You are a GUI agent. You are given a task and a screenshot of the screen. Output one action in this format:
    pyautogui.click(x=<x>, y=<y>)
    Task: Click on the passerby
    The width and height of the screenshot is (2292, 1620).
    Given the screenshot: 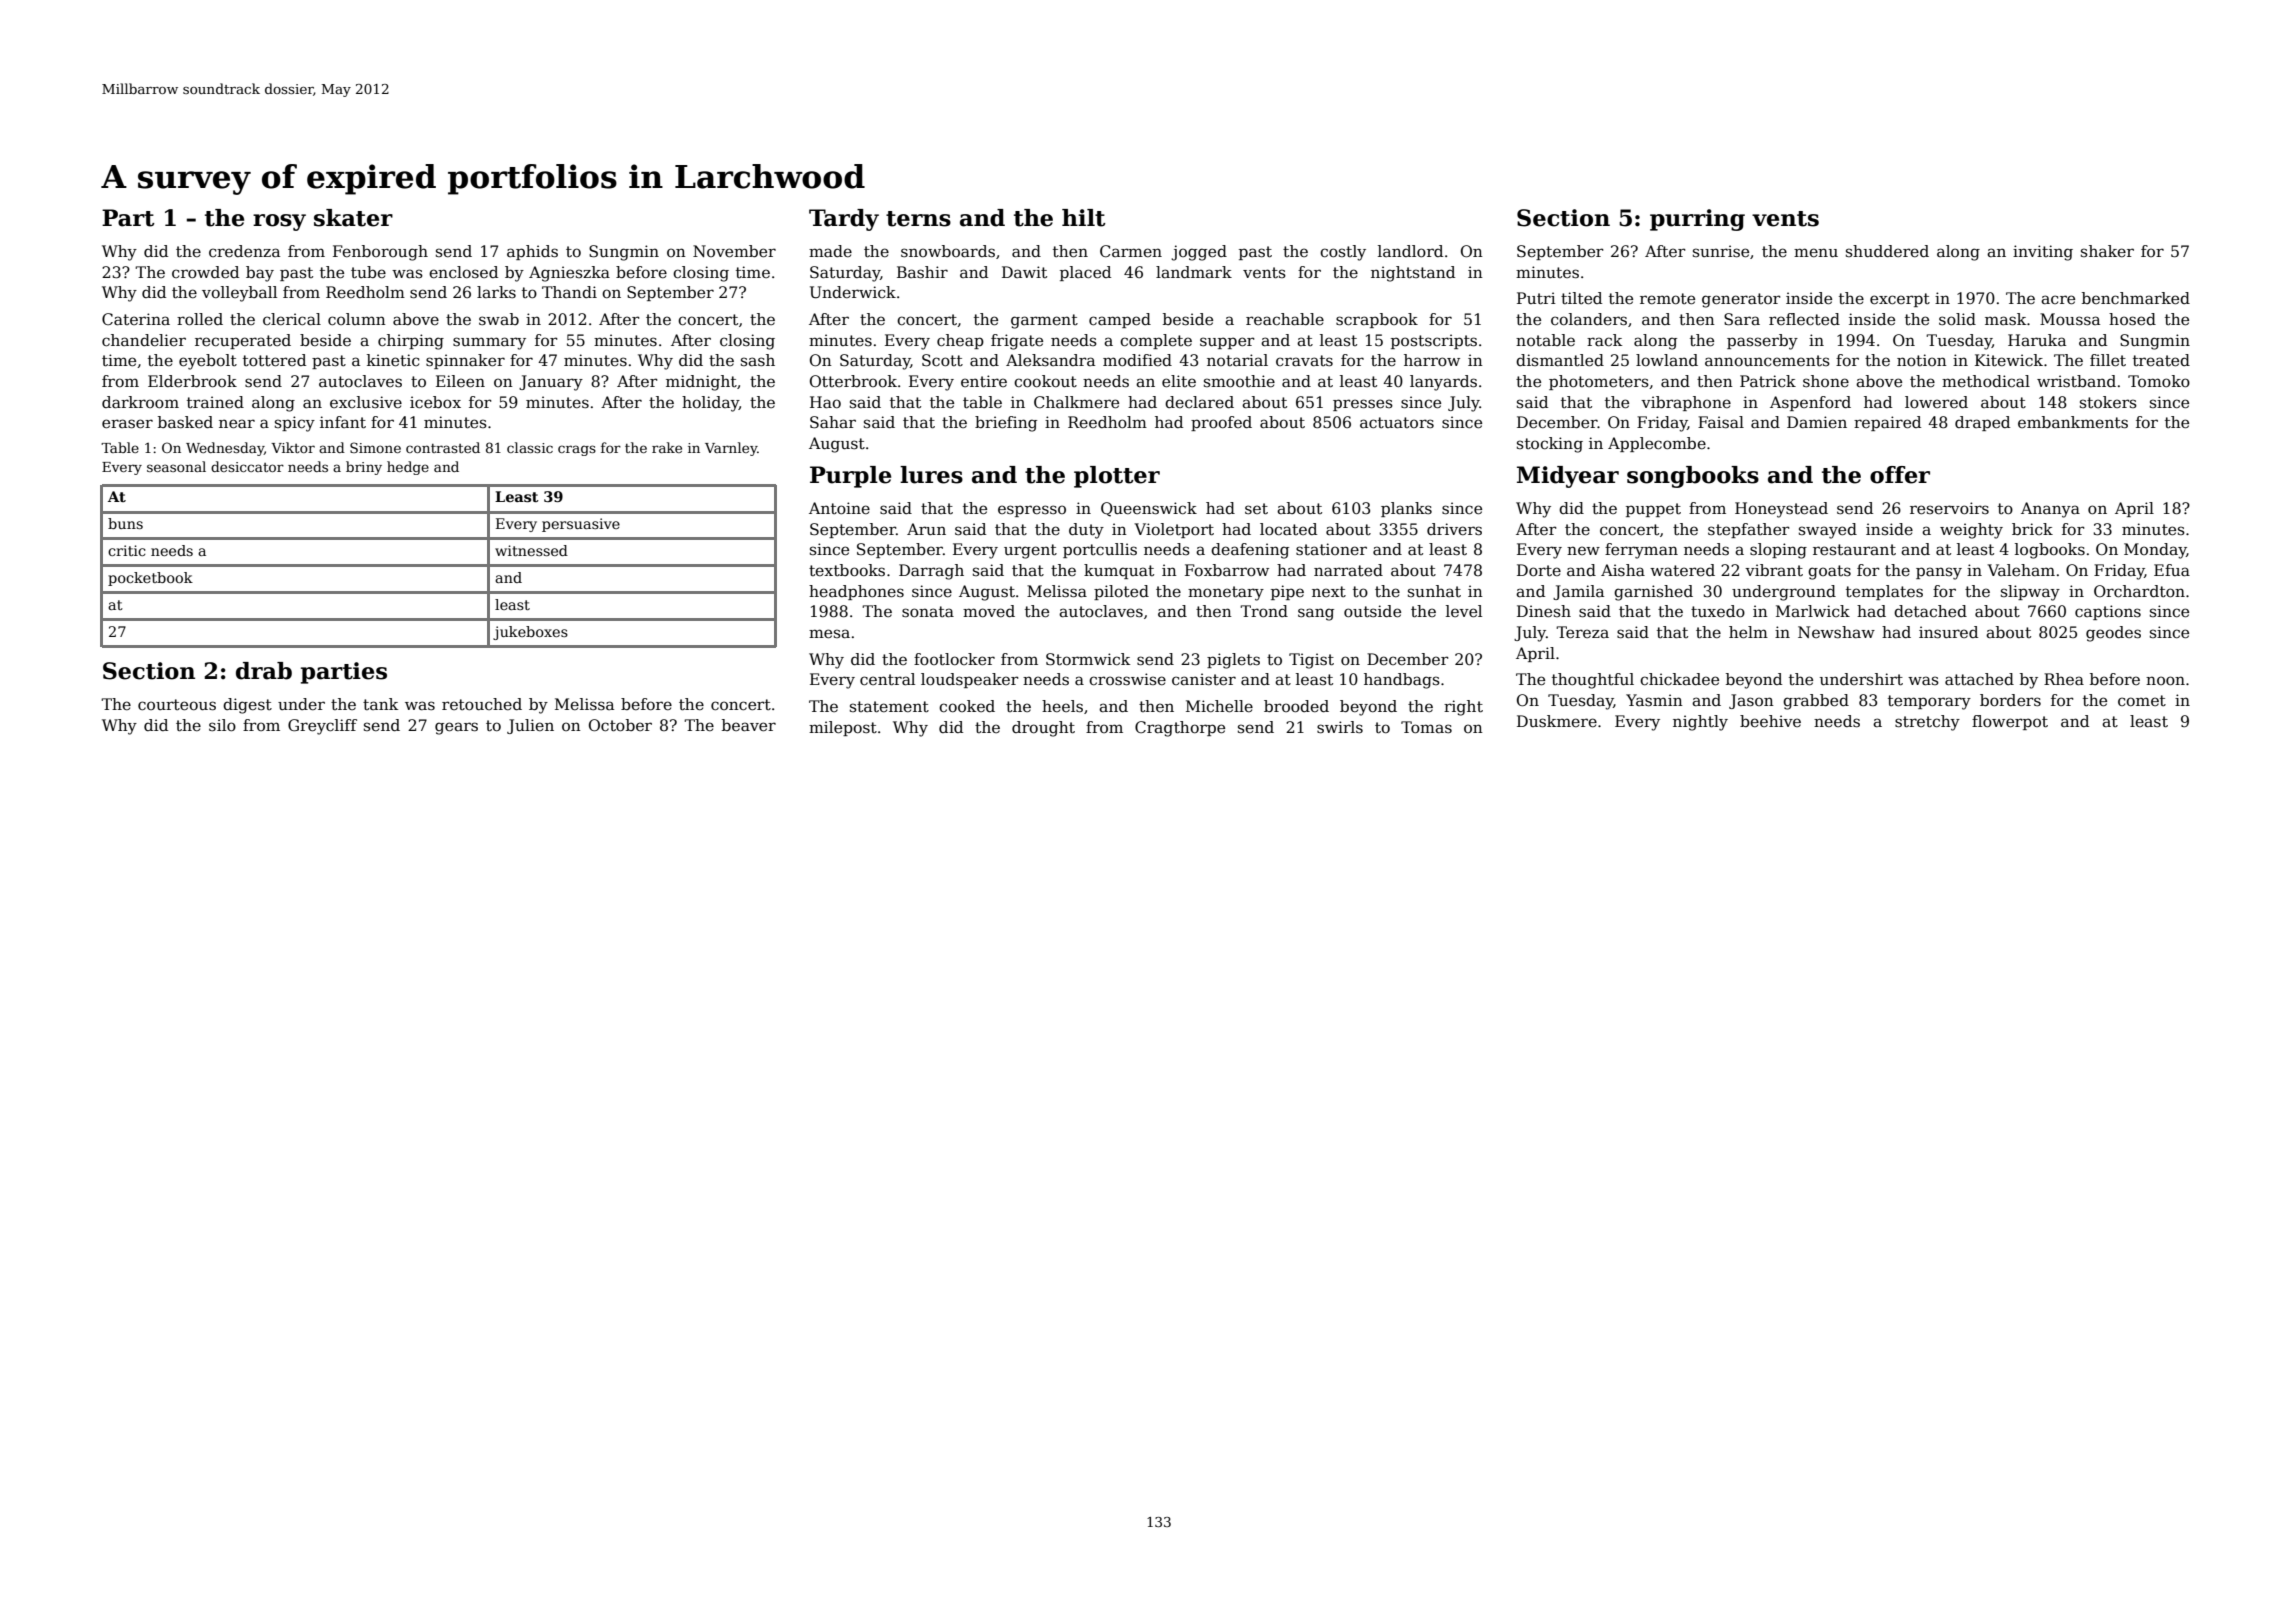 What is the action you would take?
    pyautogui.click(x=1762, y=342)
